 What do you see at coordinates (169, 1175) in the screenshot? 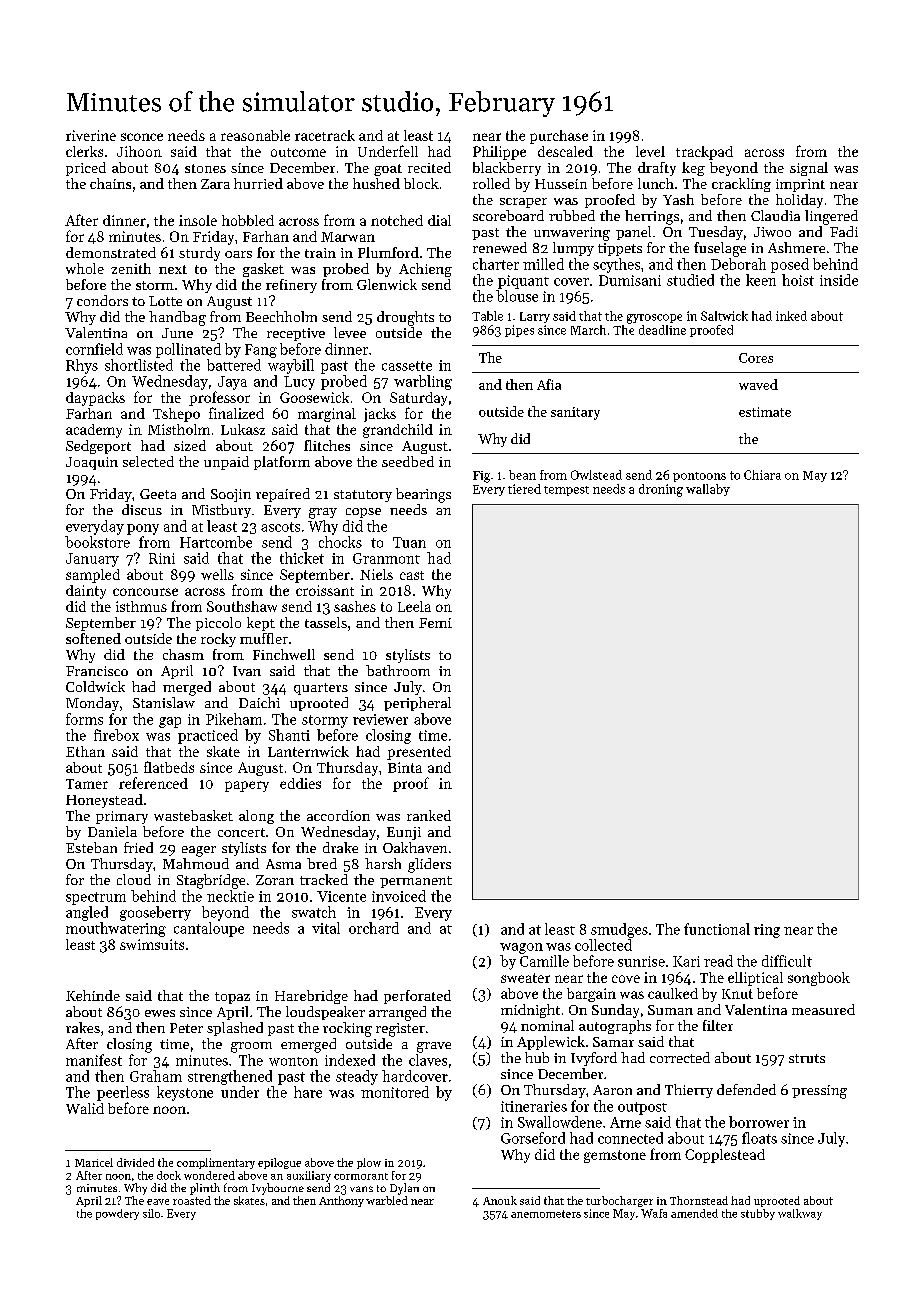
I see `dock` at bounding box center [169, 1175].
